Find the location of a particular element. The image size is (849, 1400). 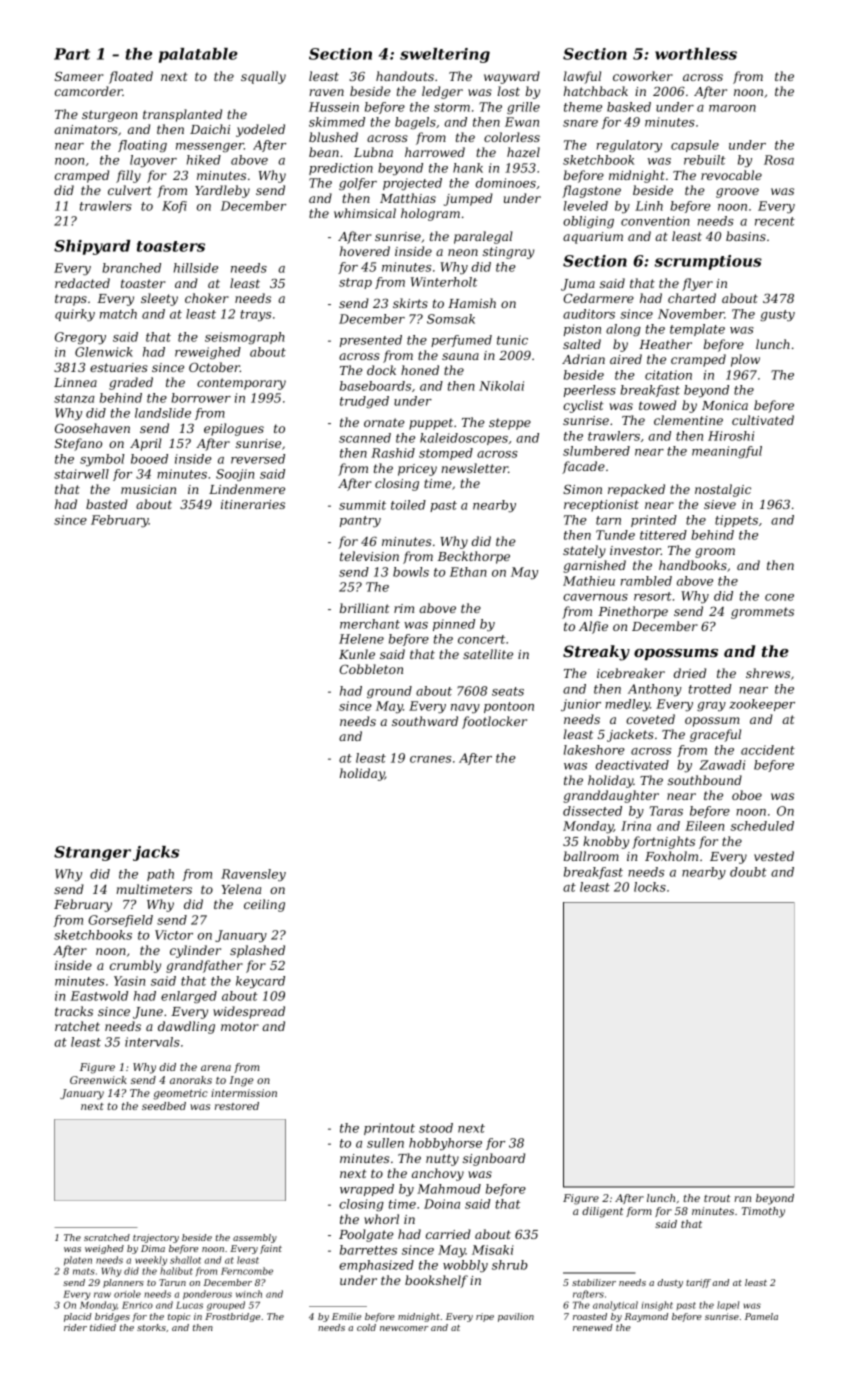

worthless is located at coordinates (696, 54).
